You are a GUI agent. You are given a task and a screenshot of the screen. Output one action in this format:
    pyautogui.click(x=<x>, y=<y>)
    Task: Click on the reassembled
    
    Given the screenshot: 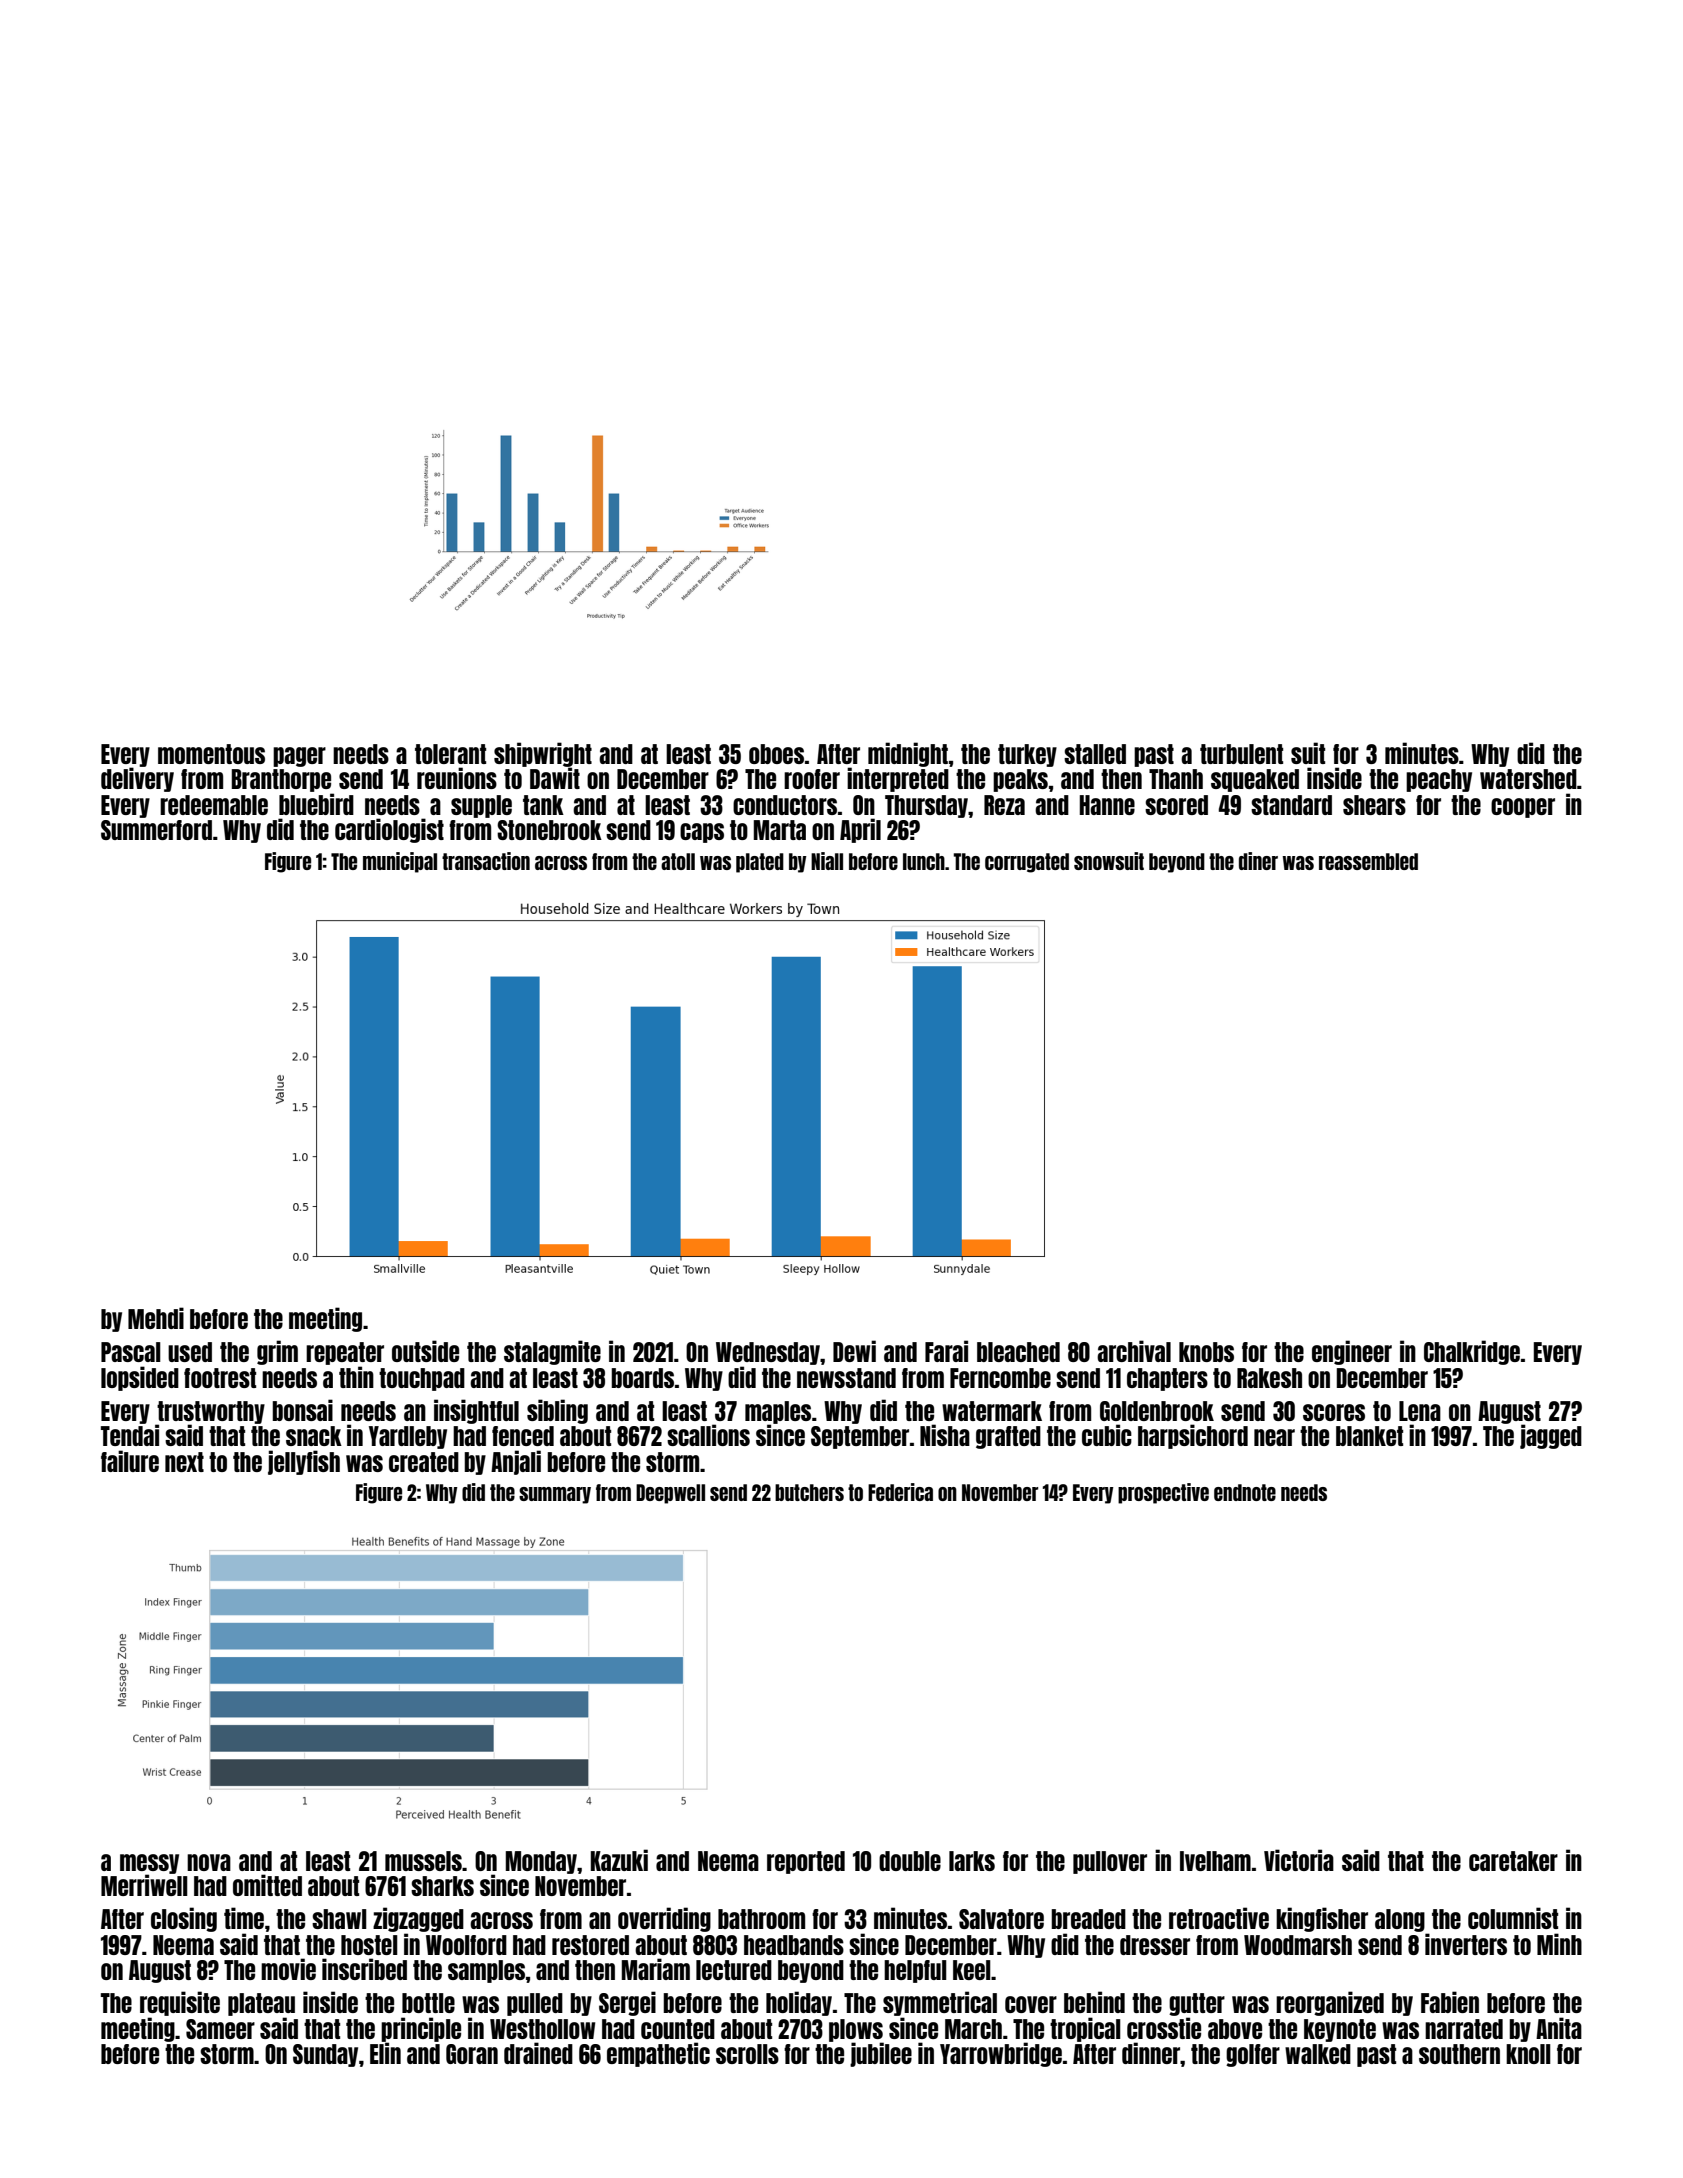 What is the action you would take?
    pyautogui.click(x=1368, y=861)
